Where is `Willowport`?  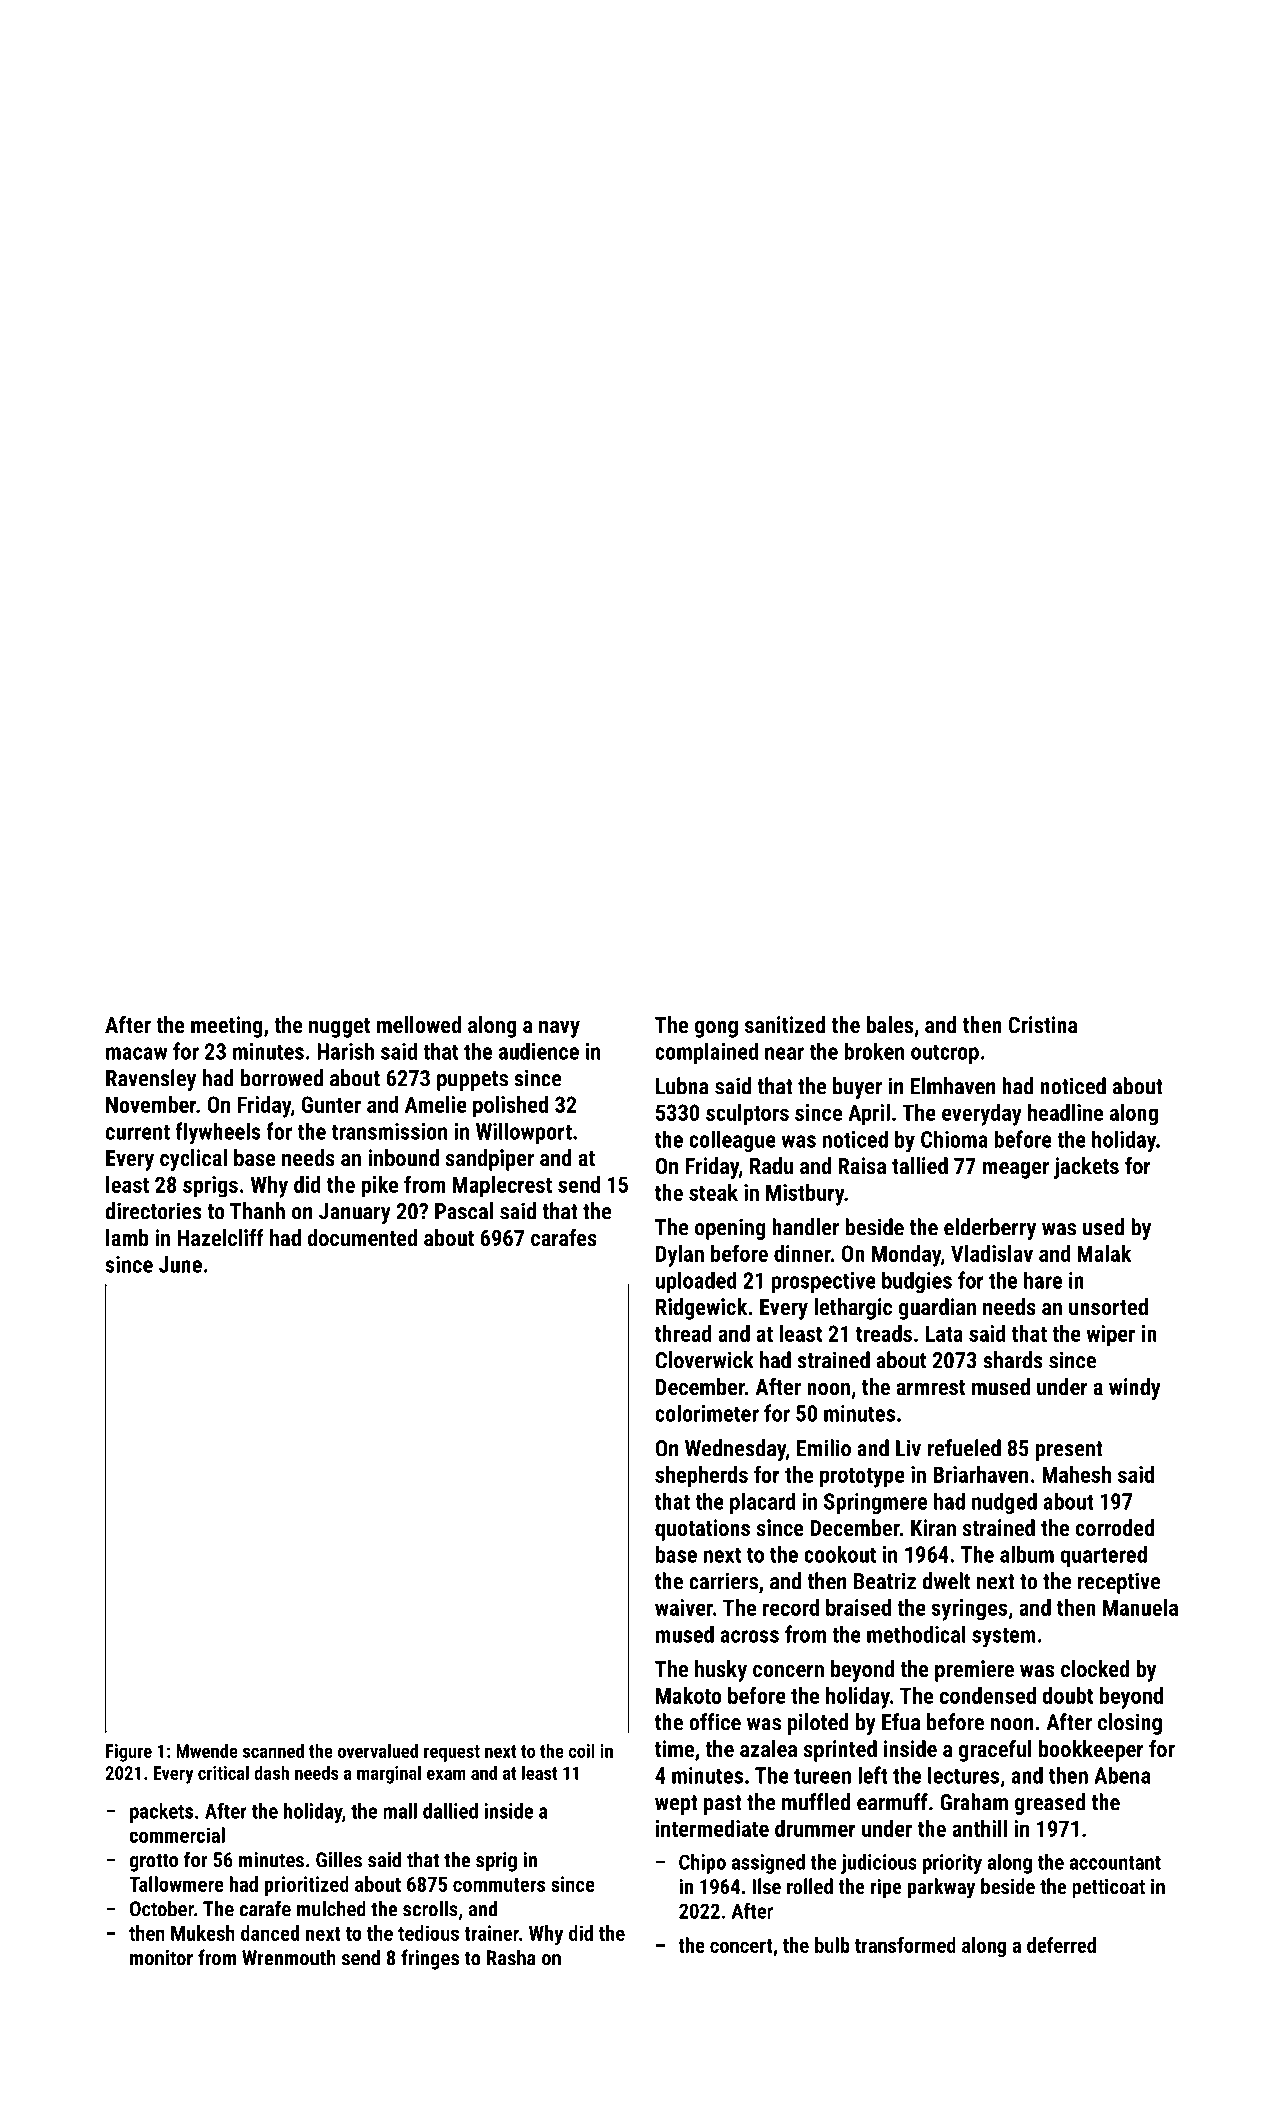
Willowport is located at coordinates (524, 1133).
